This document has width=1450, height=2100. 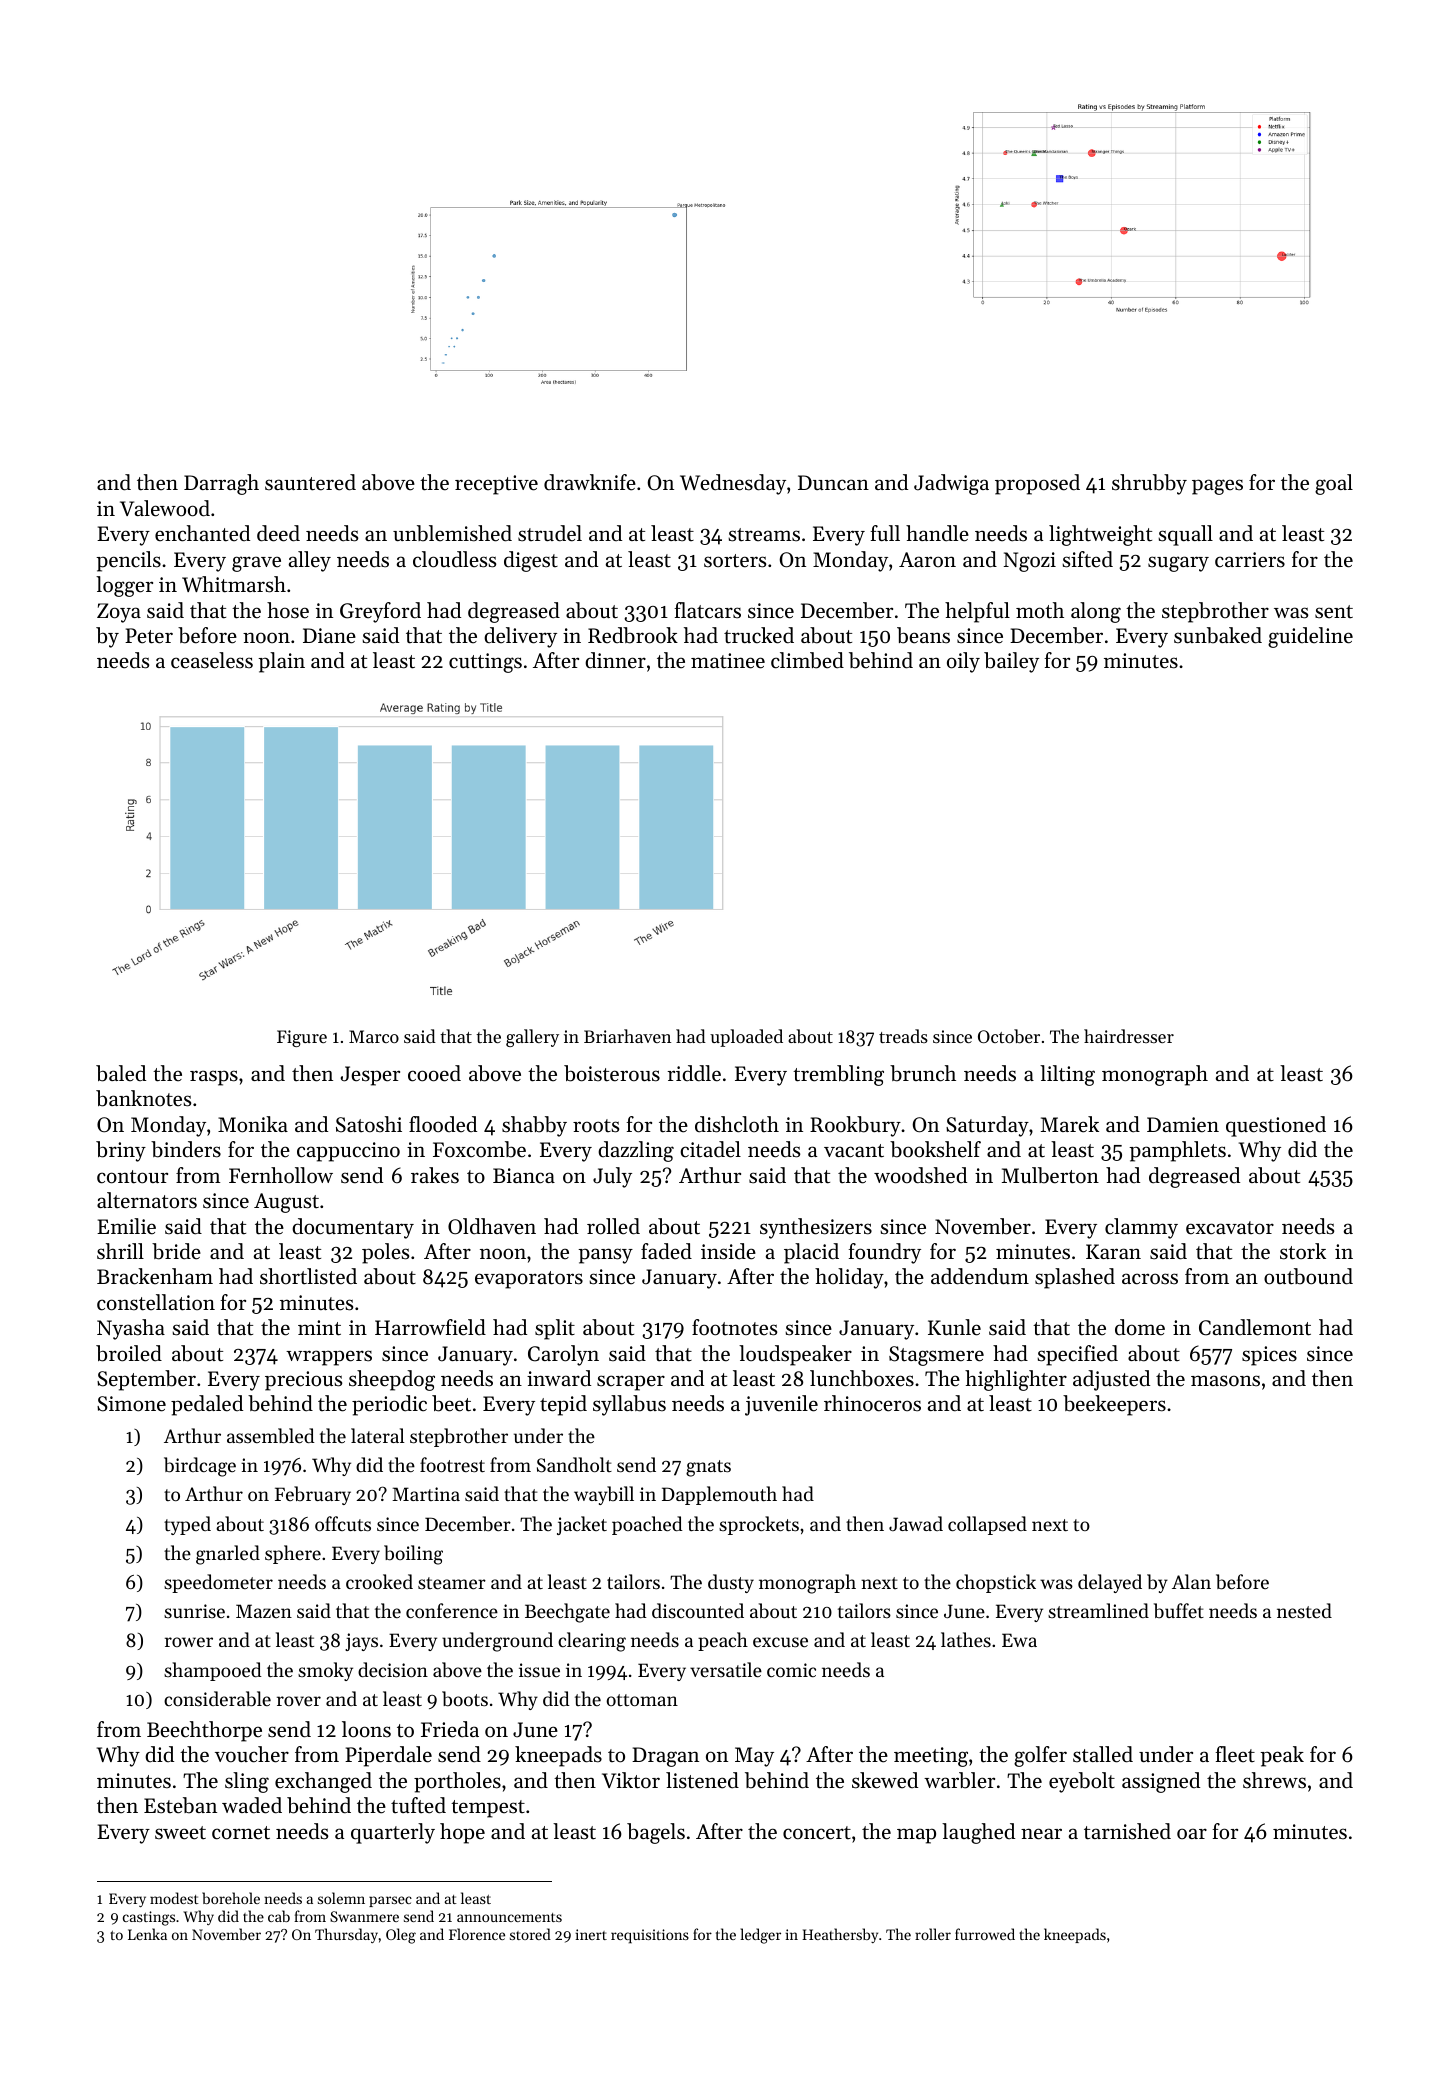 What do you see at coordinates (187, 1525) in the document?
I see `typed` at bounding box center [187, 1525].
